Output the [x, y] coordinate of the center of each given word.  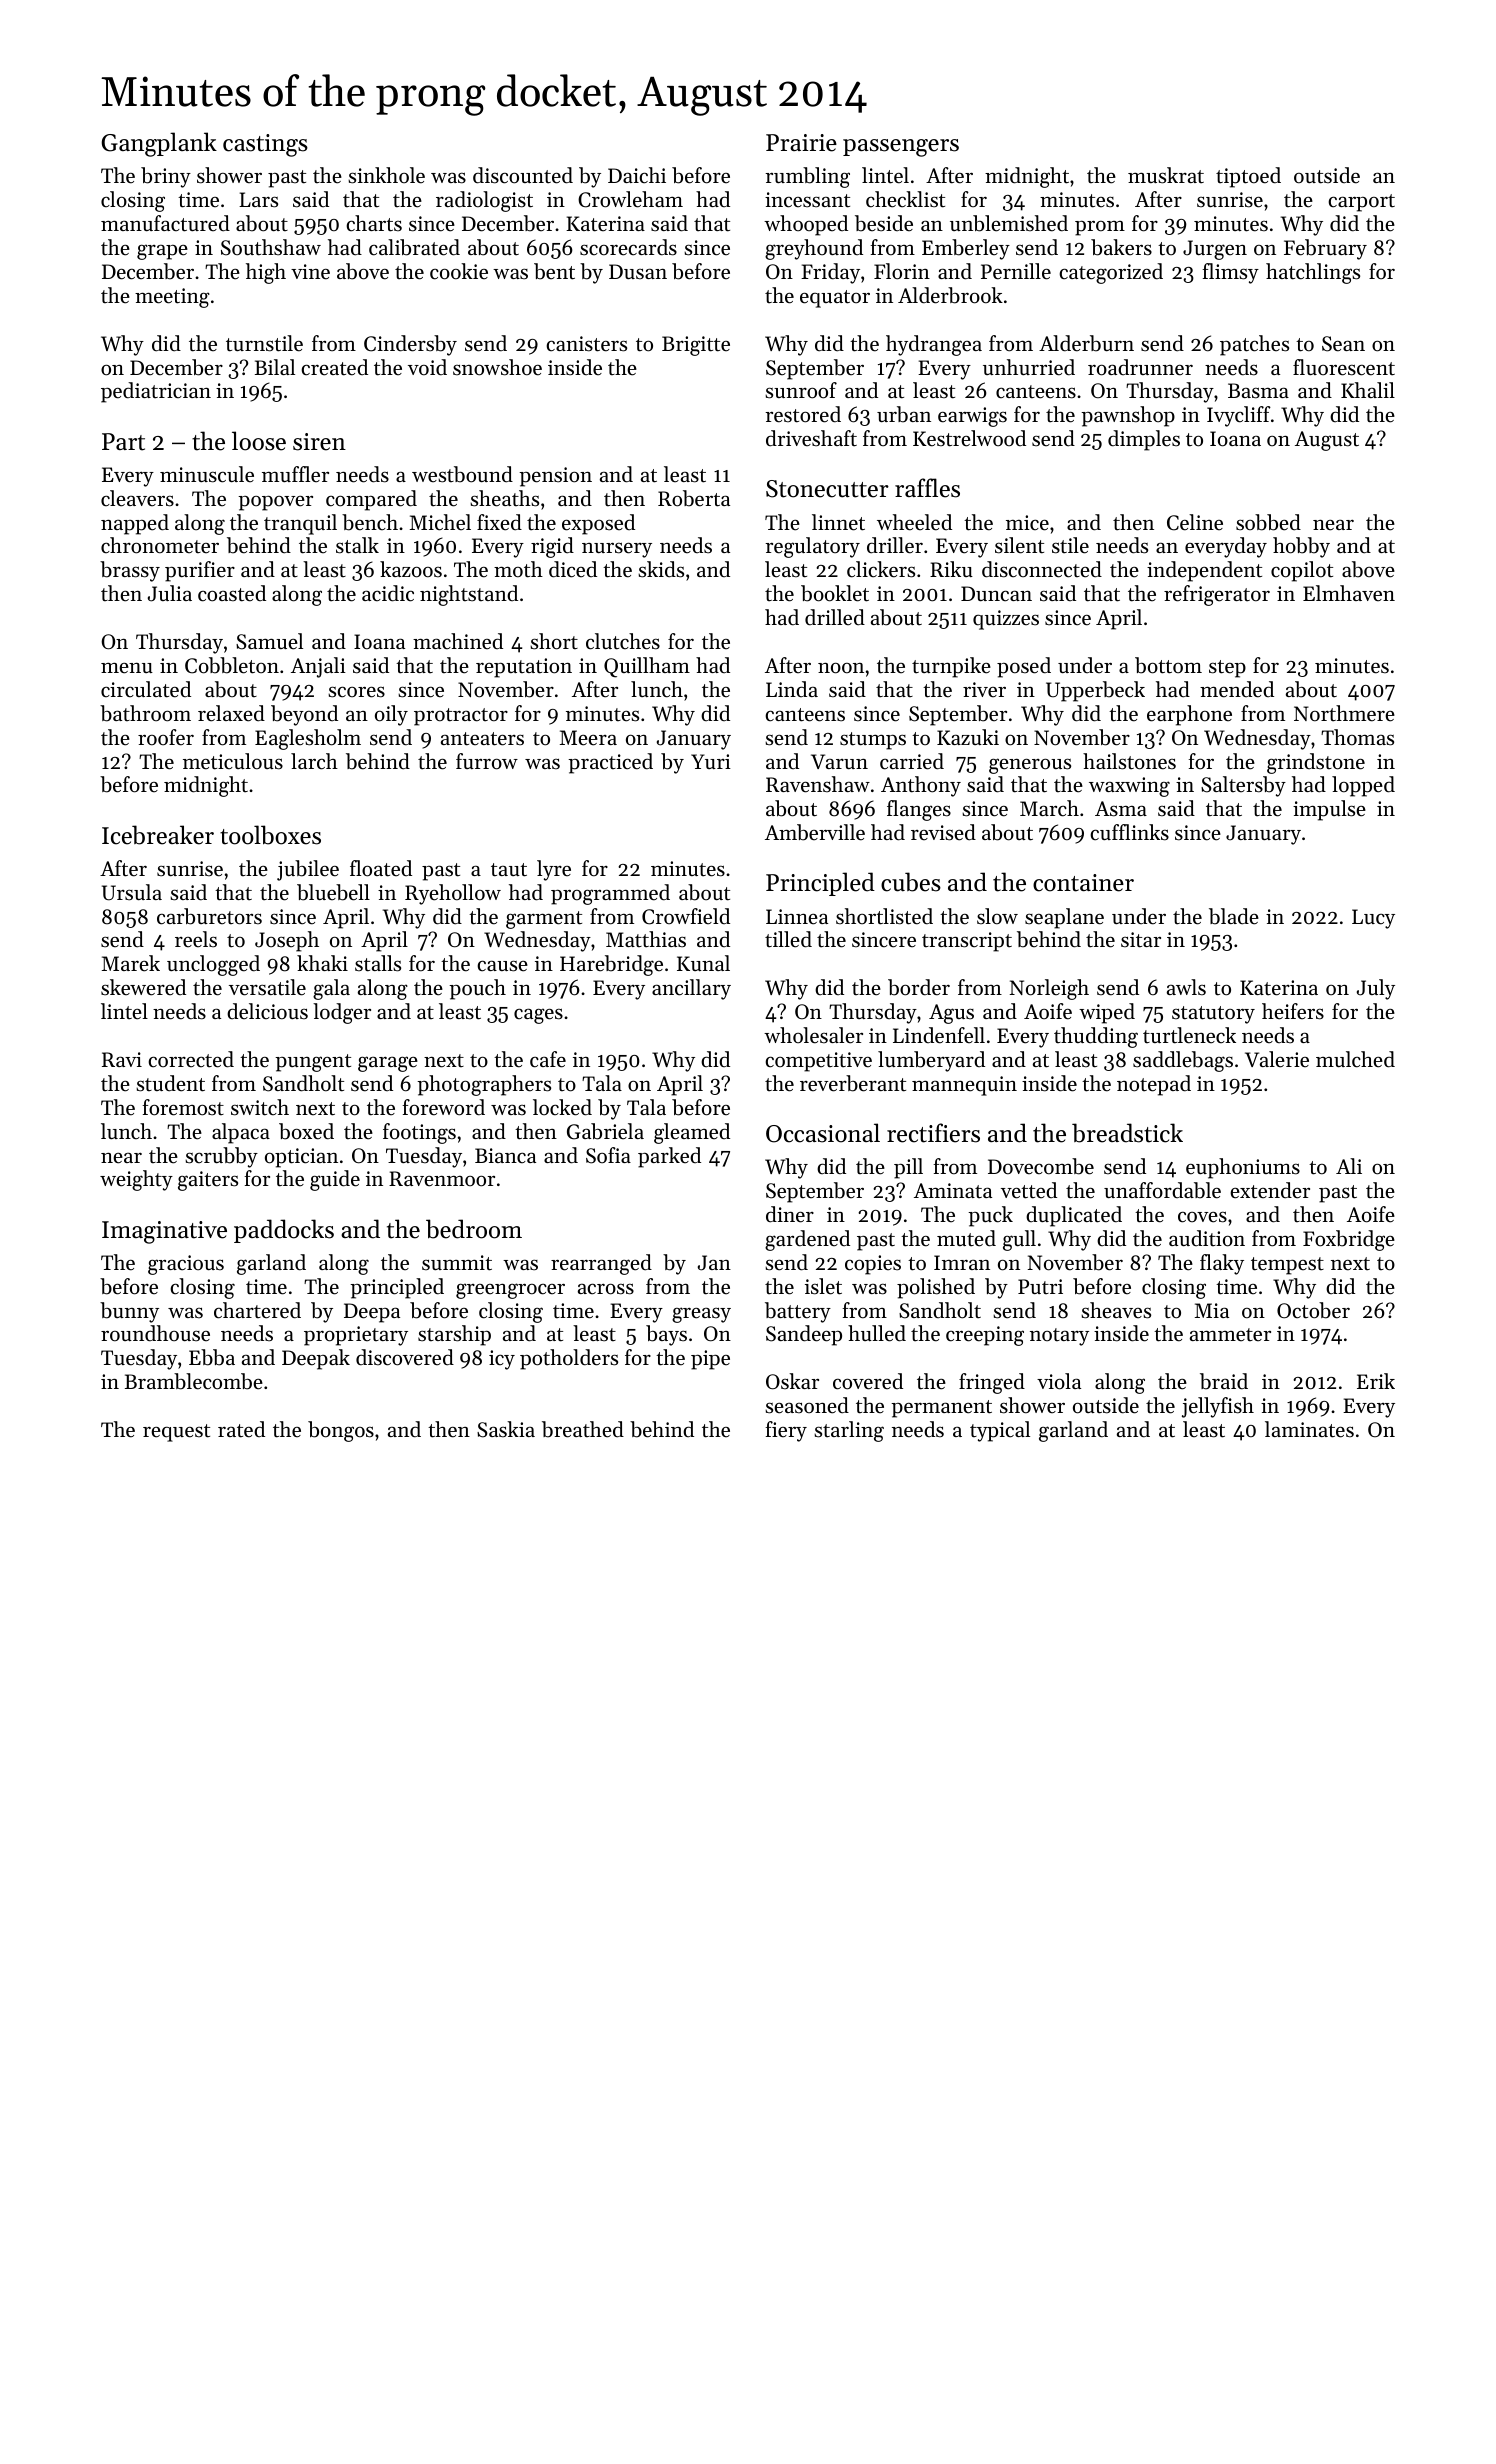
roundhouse [155, 1333]
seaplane [1064, 918]
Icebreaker [158, 835]
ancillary [691, 989]
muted [966, 1238]
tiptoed [1248, 177]
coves [1202, 1217]
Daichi [637, 175]
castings [265, 145]
